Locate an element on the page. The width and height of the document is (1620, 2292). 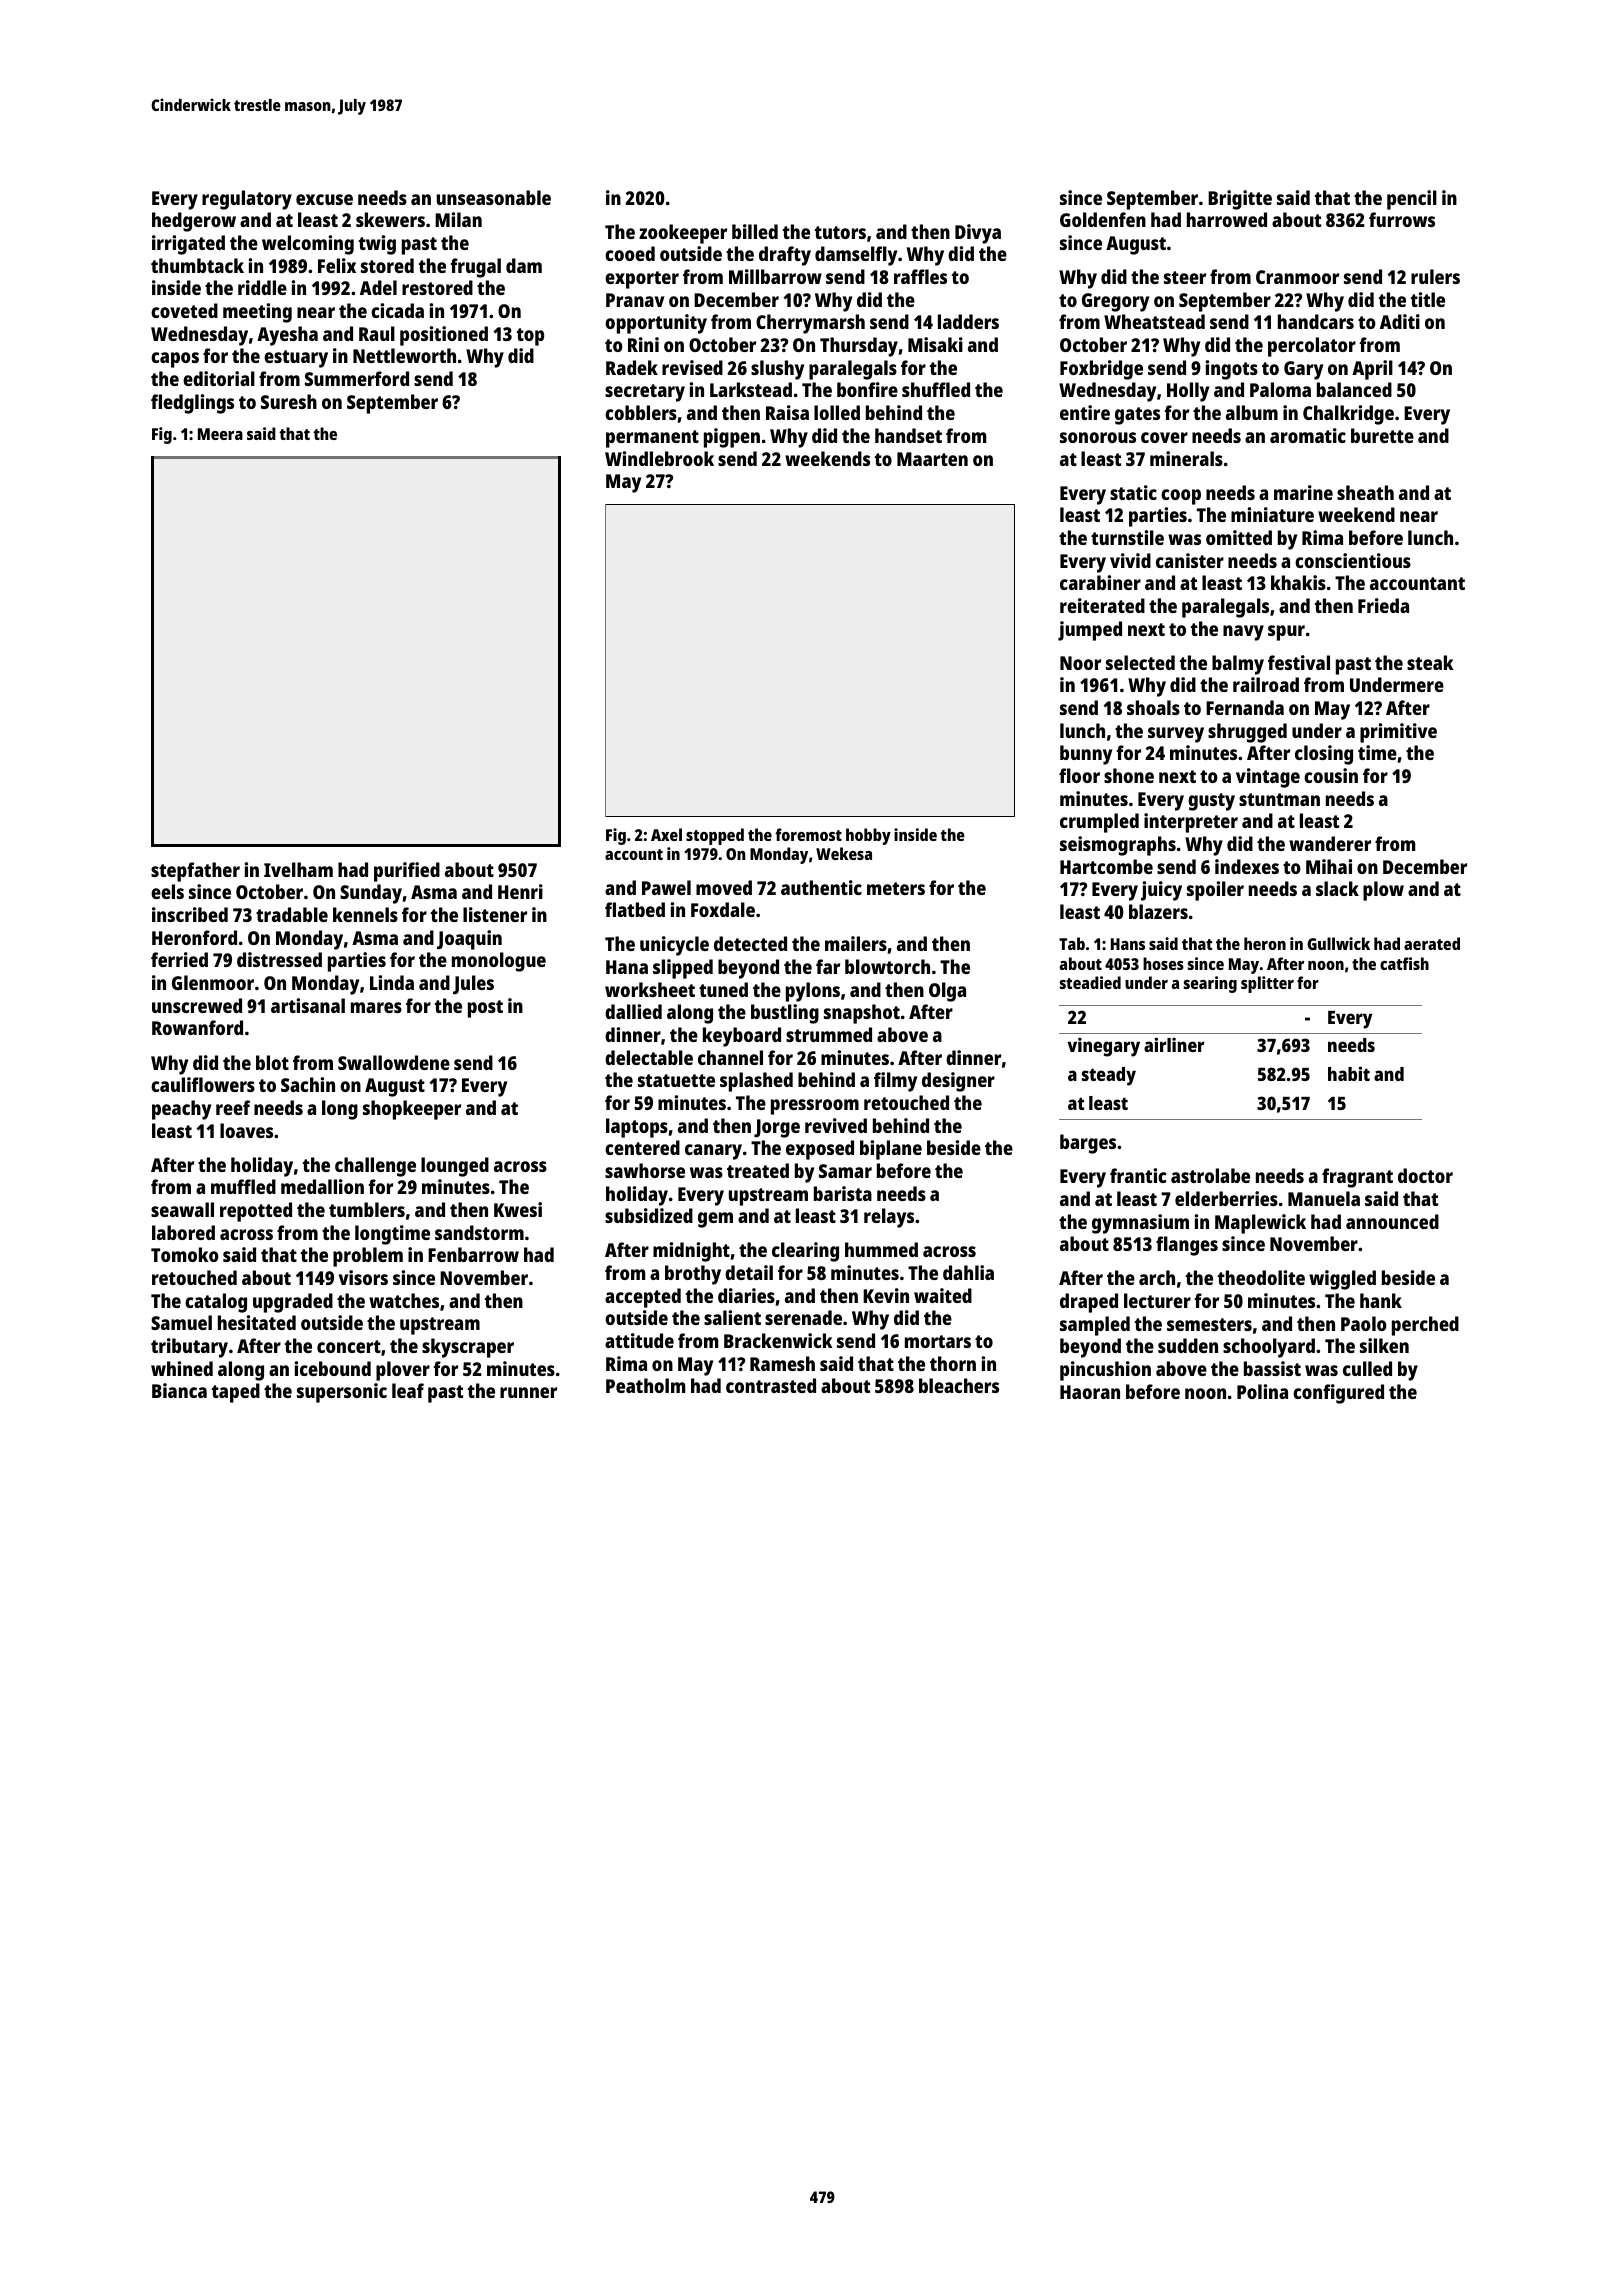
burette is located at coordinates (1382, 435).
